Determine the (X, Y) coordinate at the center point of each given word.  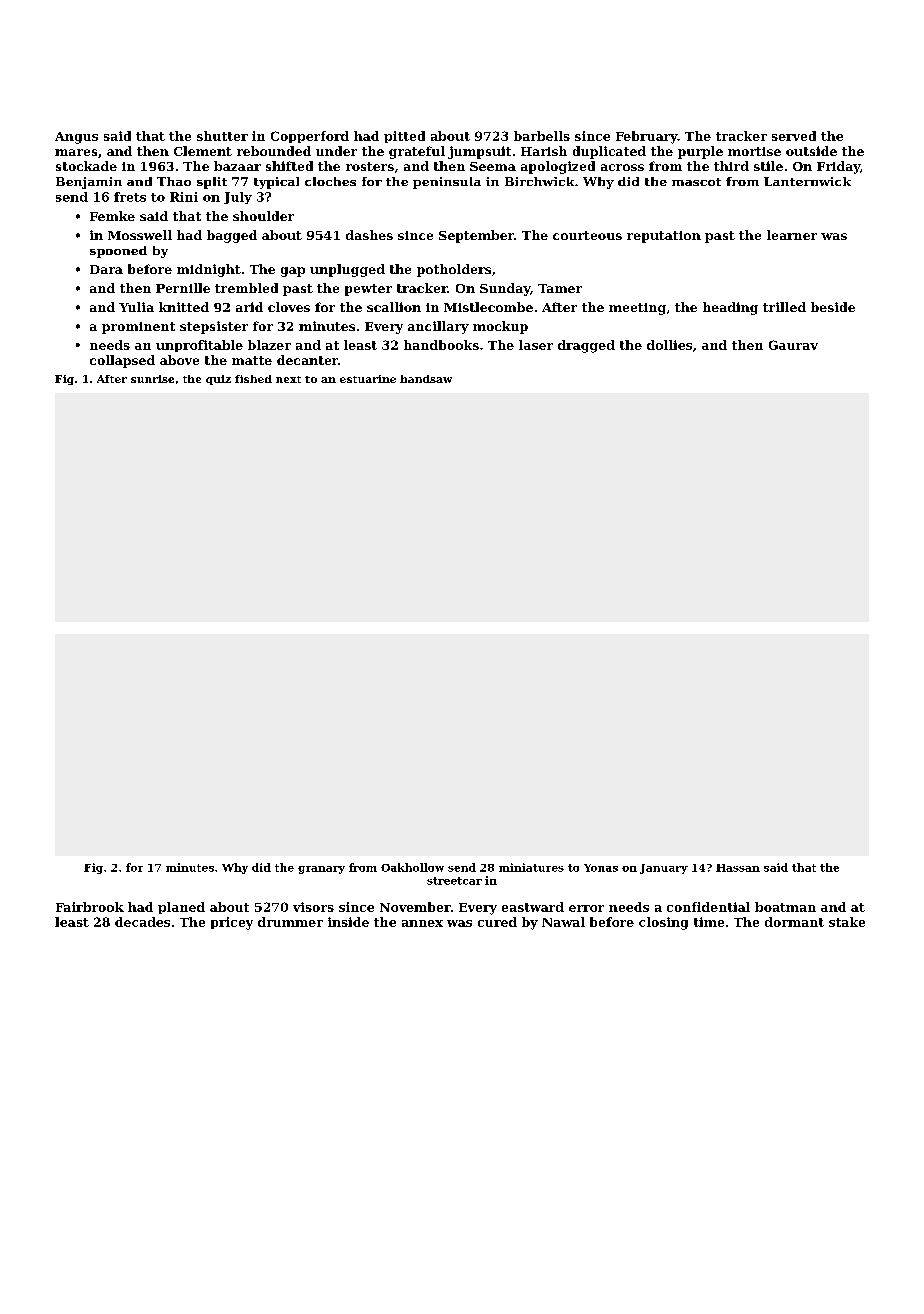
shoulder (263, 216)
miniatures (531, 867)
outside (811, 151)
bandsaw (426, 379)
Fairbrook (90, 907)
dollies (669, 345)
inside (348, 922)
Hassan (738, 868)
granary (321, 870)
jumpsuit (479, 152)
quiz (218, 380)
